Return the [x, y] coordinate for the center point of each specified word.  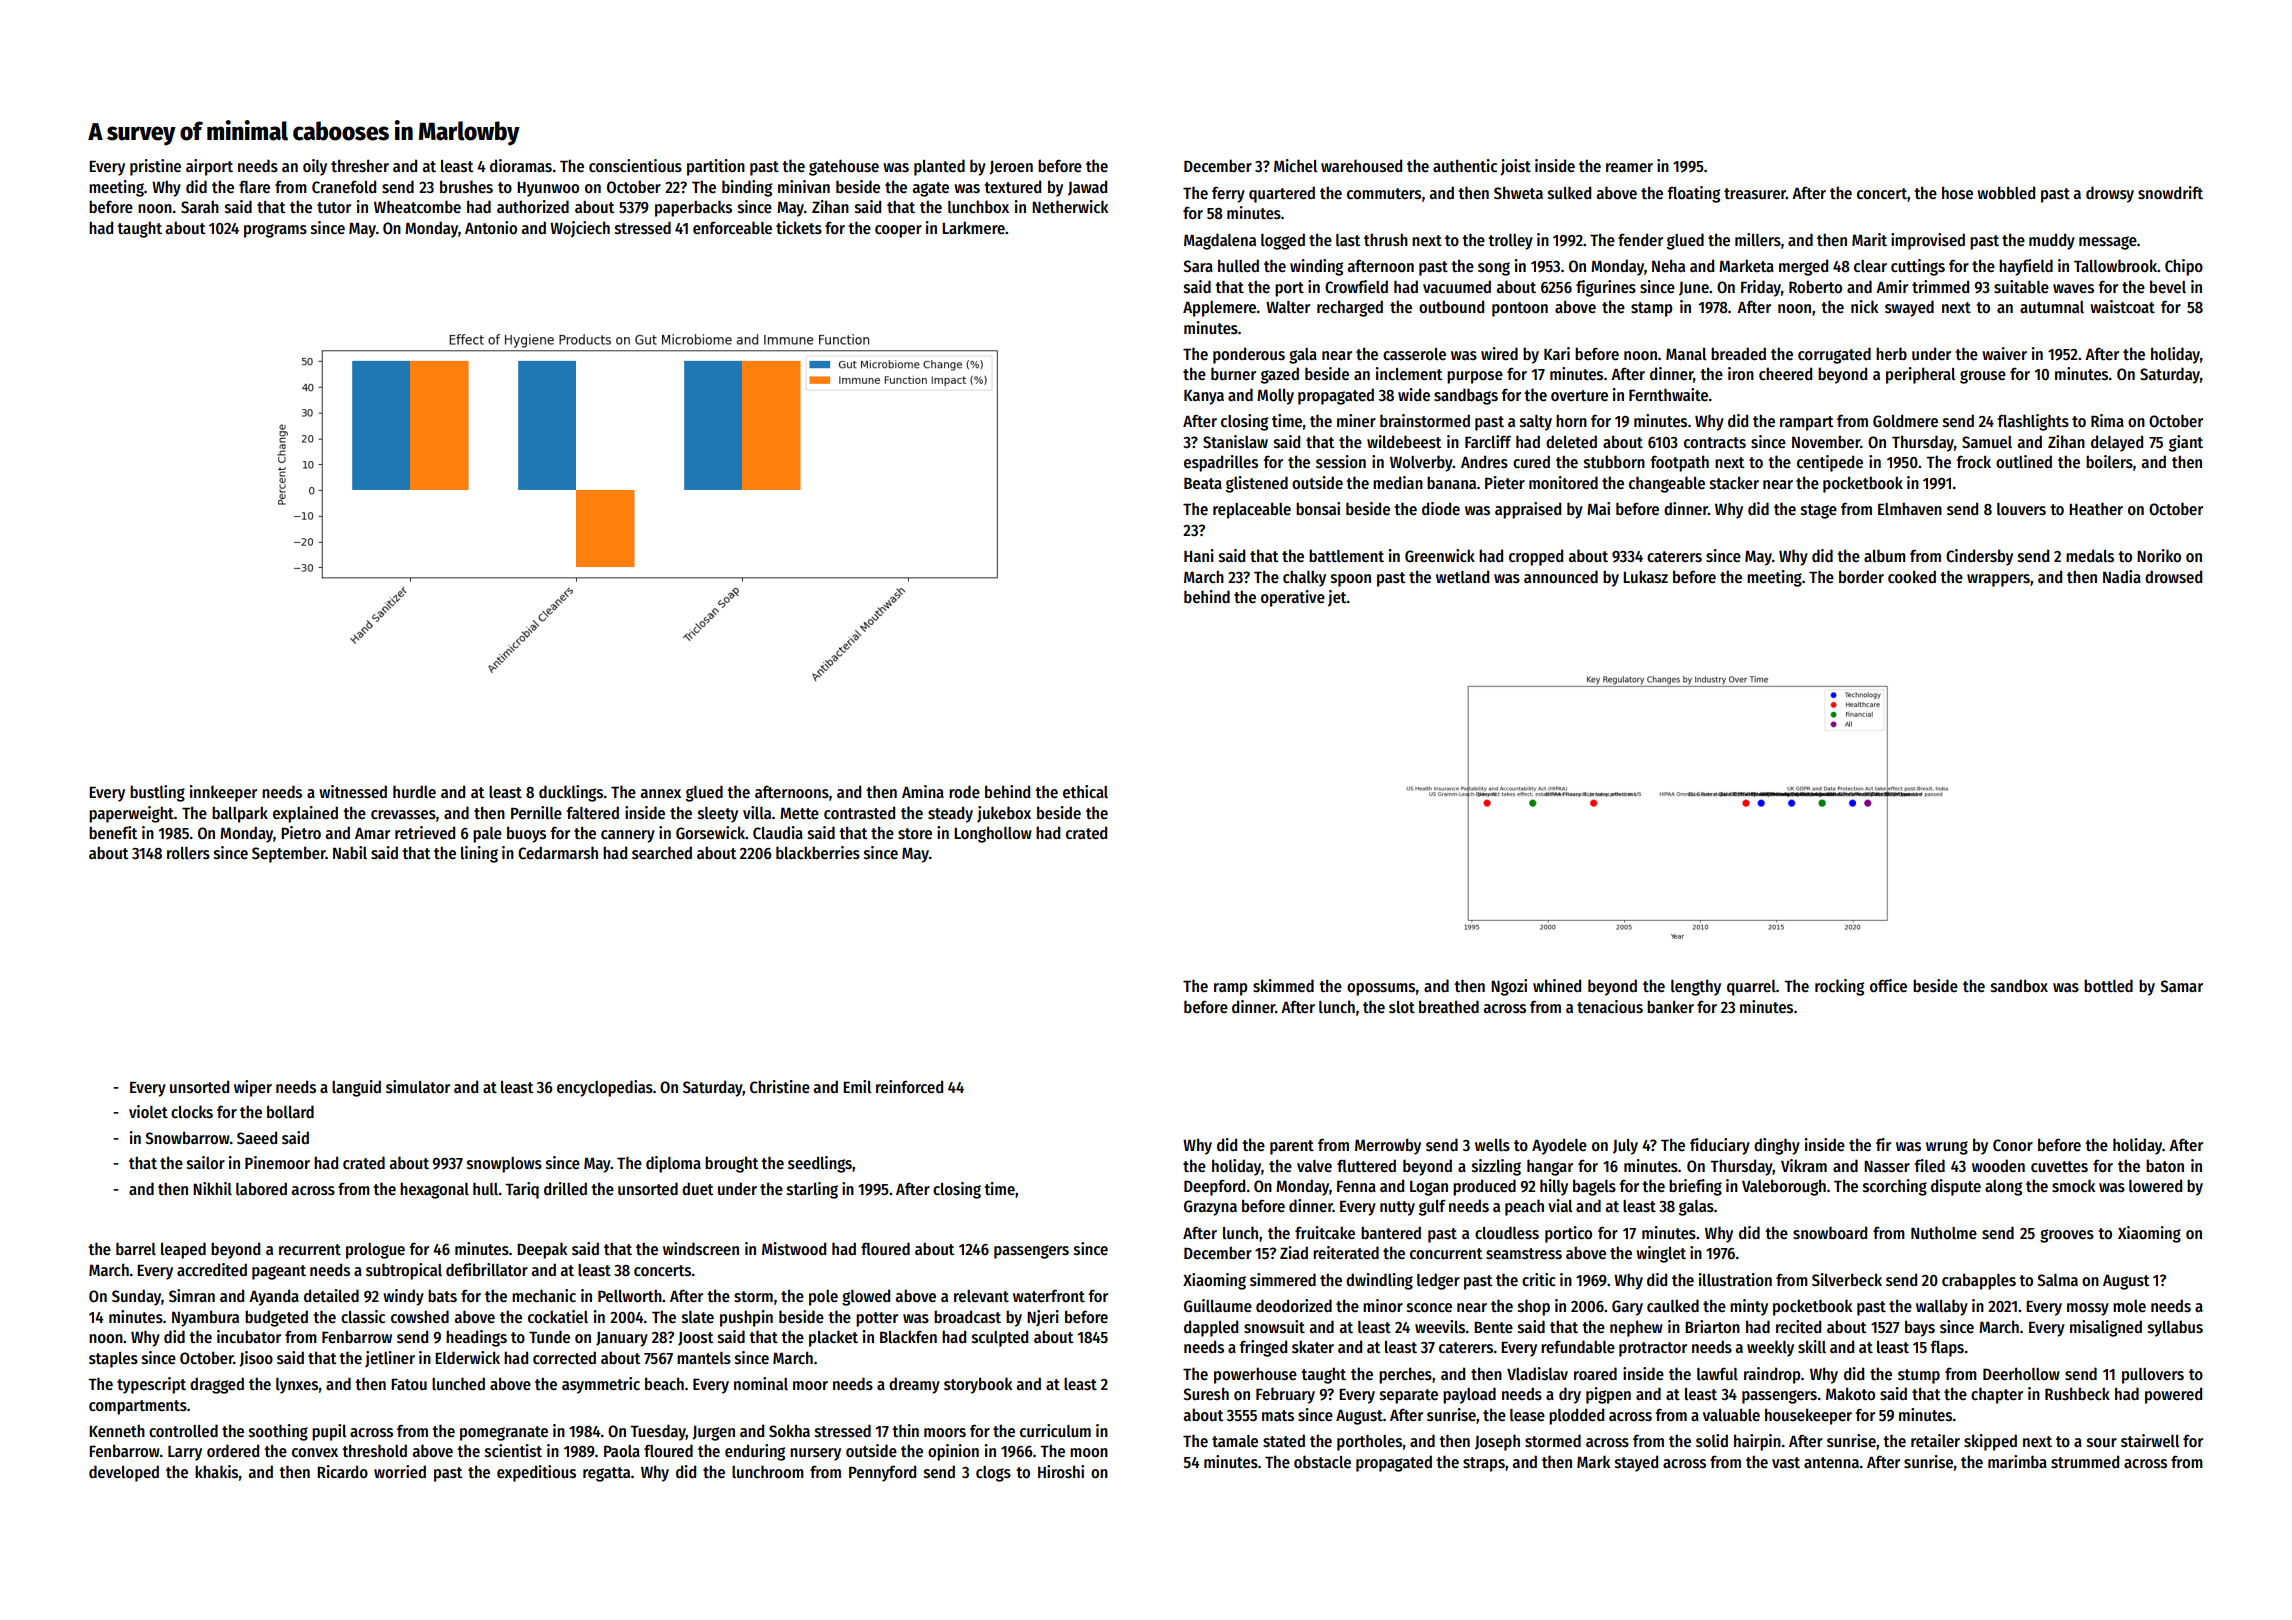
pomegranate [504, 1433]
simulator [418, 1086]
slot [1402, 1007]
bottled [2108, 985]
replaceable [1252, 510]
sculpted [1000, 1338]
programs [275, 231]
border [1861, 576]
